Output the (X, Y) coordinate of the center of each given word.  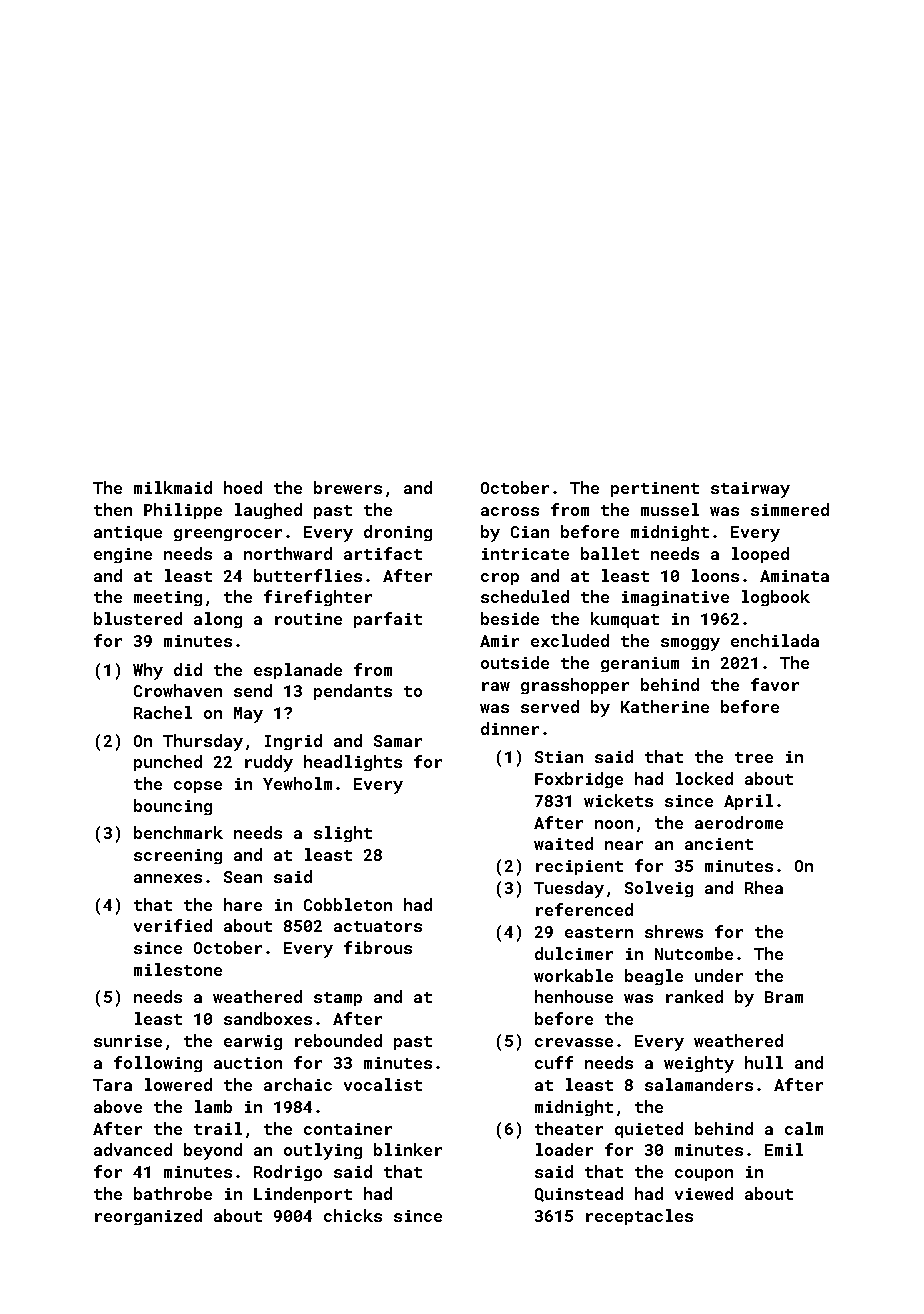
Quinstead (579, 1194)
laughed (268, 511)
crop (500, 579)
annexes (168, 878)
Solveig (659, 889)
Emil (784, 1149)
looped (760, 555)
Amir (499, 641)
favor (775, 684)
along (218, 620)
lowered (178, 1084)
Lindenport (303, 1195)
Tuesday (569, 889)
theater (569, 1128)
